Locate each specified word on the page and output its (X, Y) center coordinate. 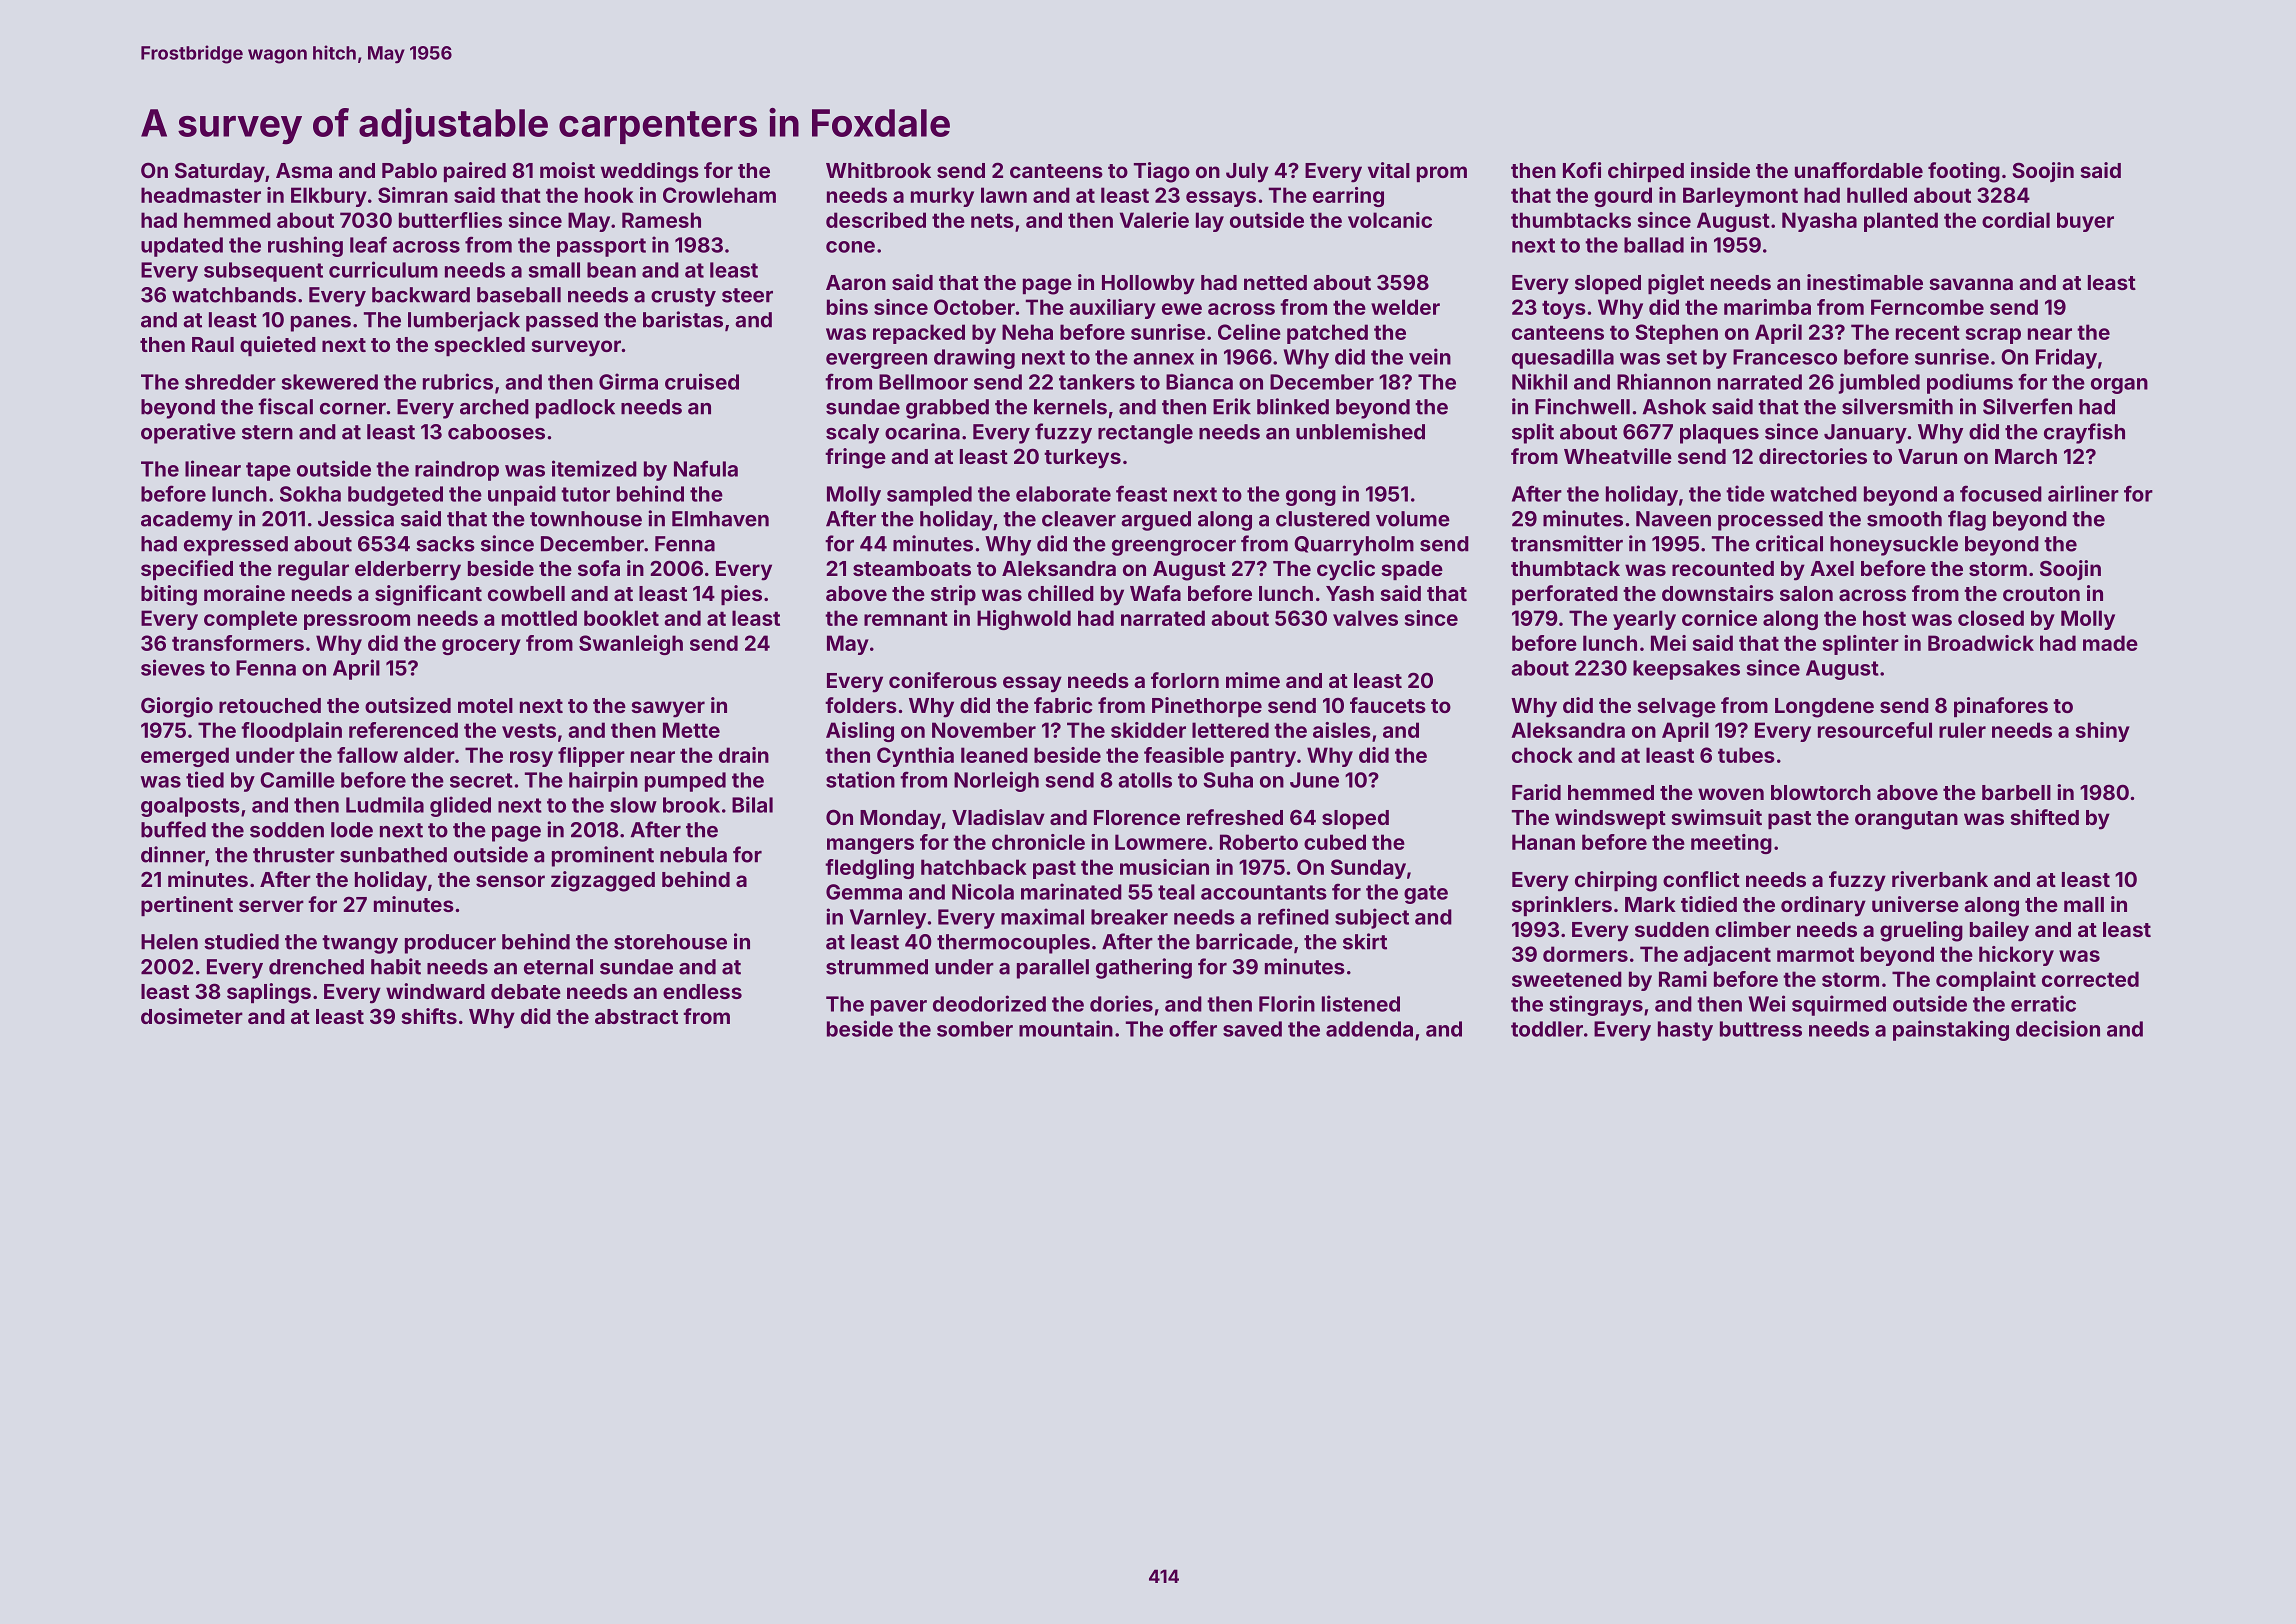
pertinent (187, 906)
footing (1964, 172)
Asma (304, 170)
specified (187, 570)
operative (188, 433)
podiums (1970, 383)
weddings (650, 172)
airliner (2083, 493)
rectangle (1145, 434)
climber (1753, 929)
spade (1412, 570)
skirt (1365, 941)
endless (702, 991)
